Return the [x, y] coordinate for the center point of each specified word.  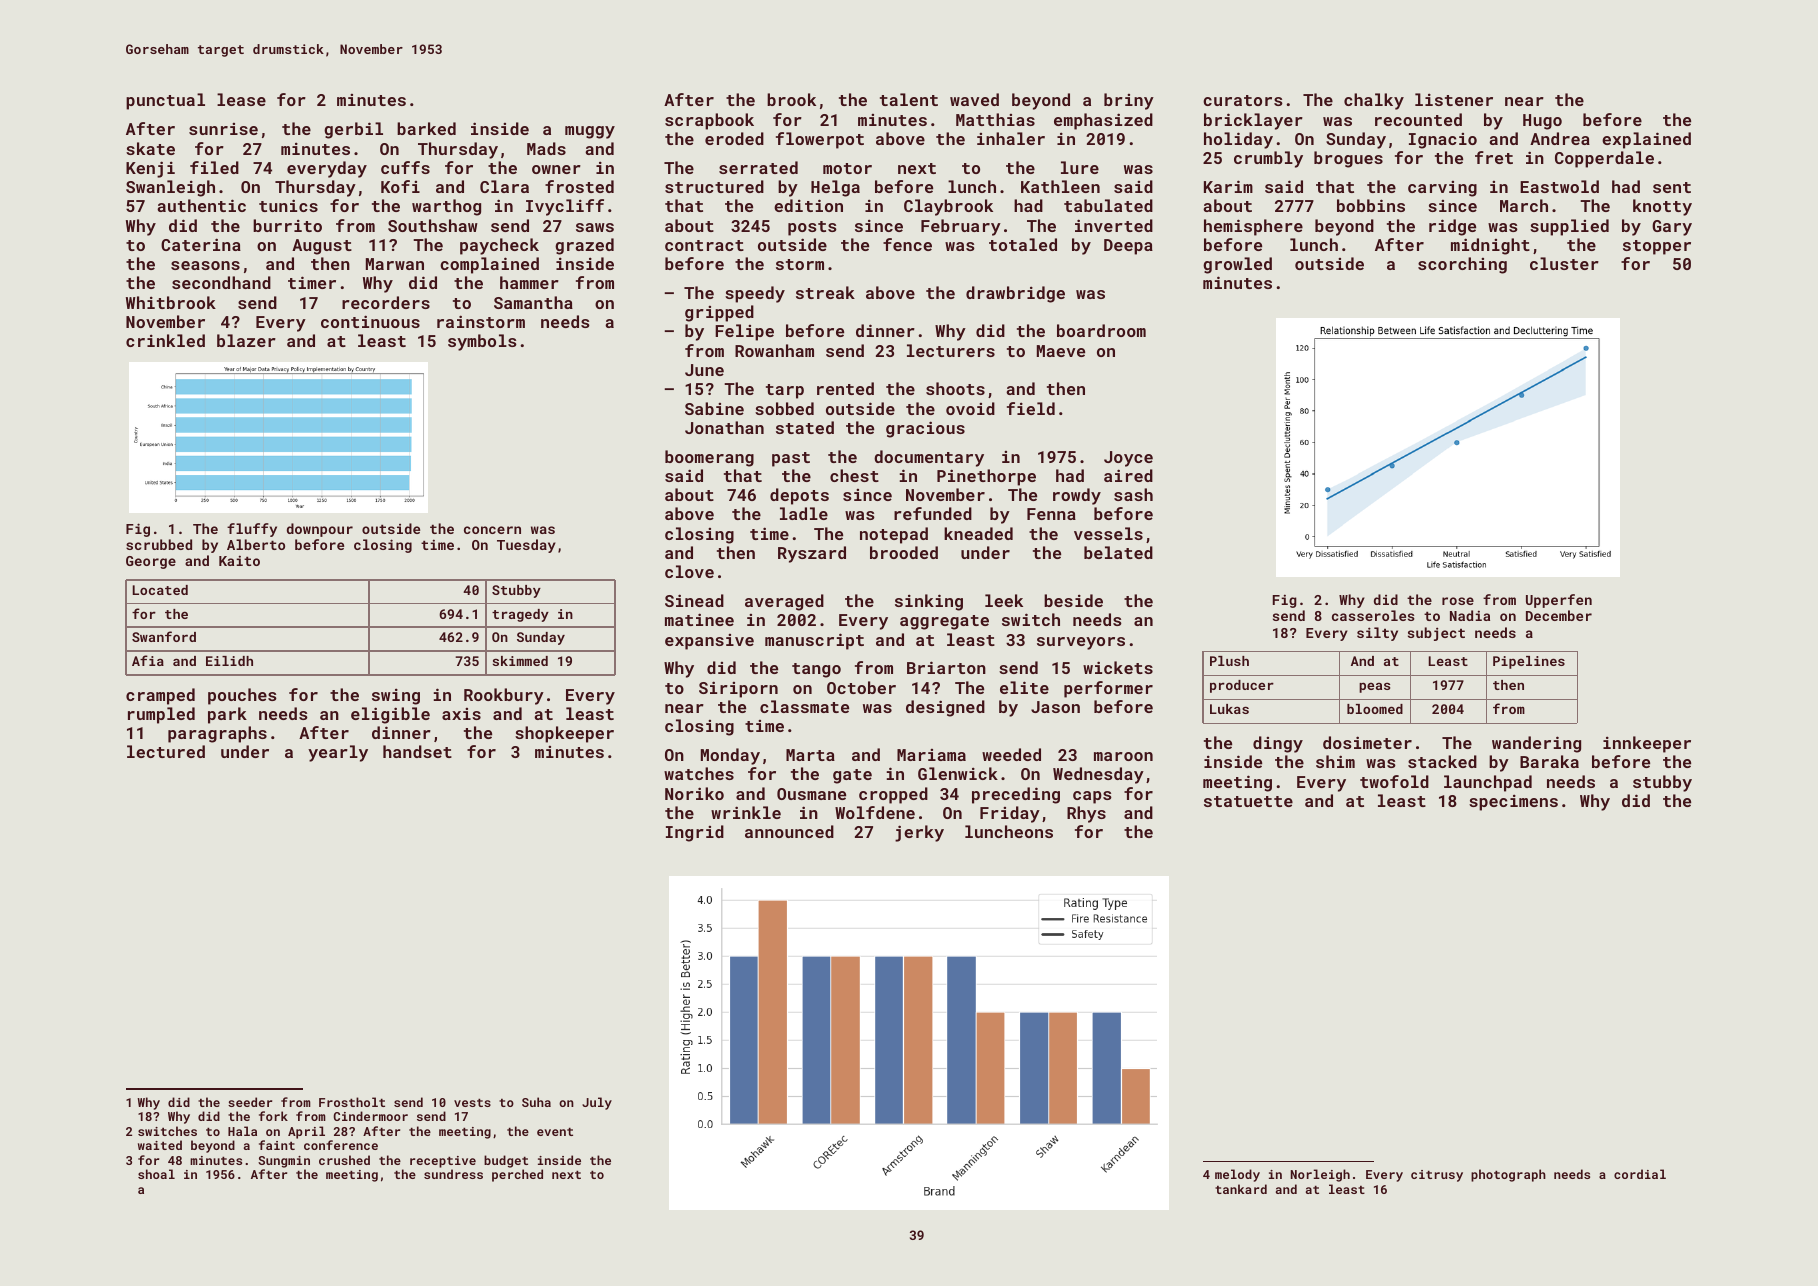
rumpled [161, 715]
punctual [165, 101]
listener [1454, 99]
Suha [536, 1102]
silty [1377, 634]
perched [517, 1175]
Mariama [931, 755]
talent [909, 99]
